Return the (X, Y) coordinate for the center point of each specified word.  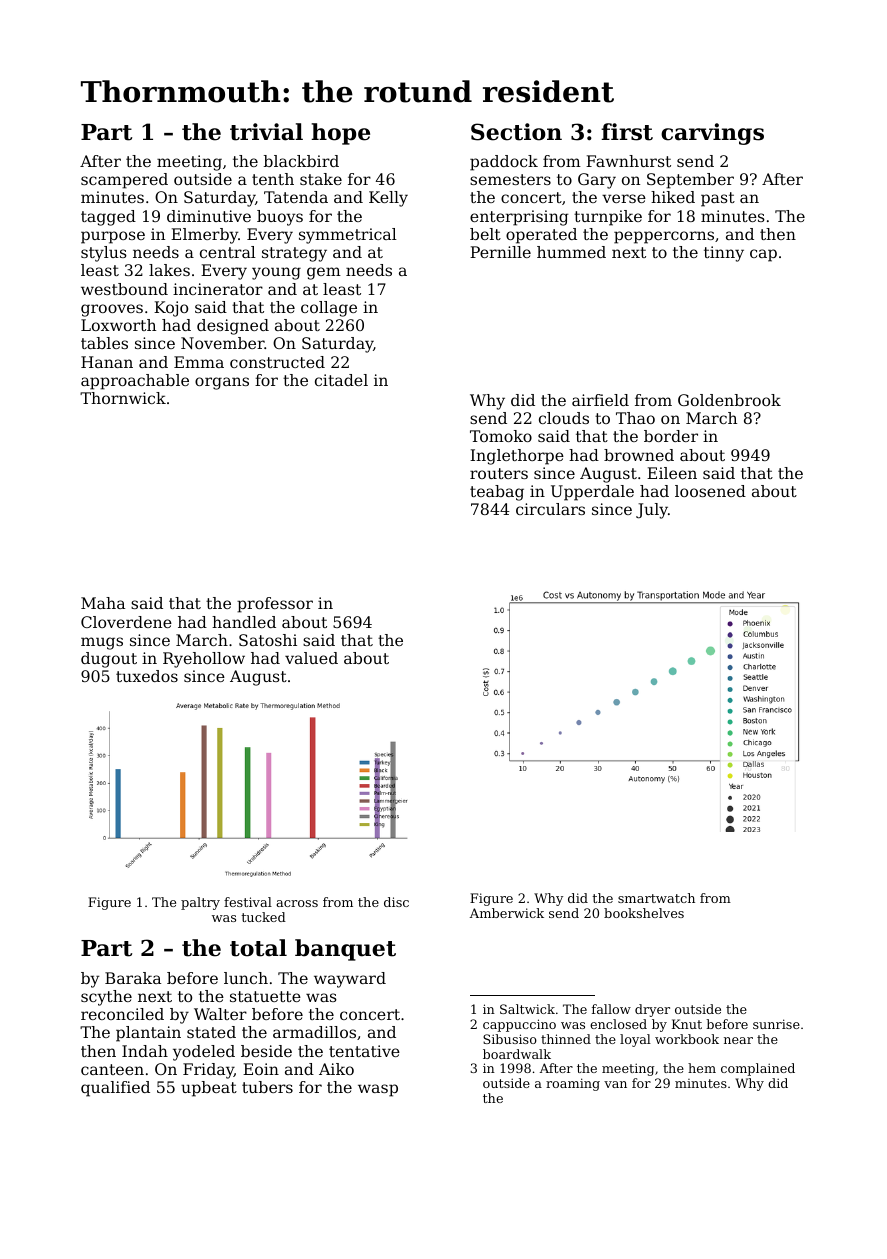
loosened (710, 491)
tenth (273, 179)
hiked (673, 197)
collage (329, 309)
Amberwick (507, 913)
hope (340, 134)
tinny (724, 254)
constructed (277, 362)
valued (311, 658)
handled (244, 622)
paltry (200, 903)
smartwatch (656, 898)
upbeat (209, 1089)
